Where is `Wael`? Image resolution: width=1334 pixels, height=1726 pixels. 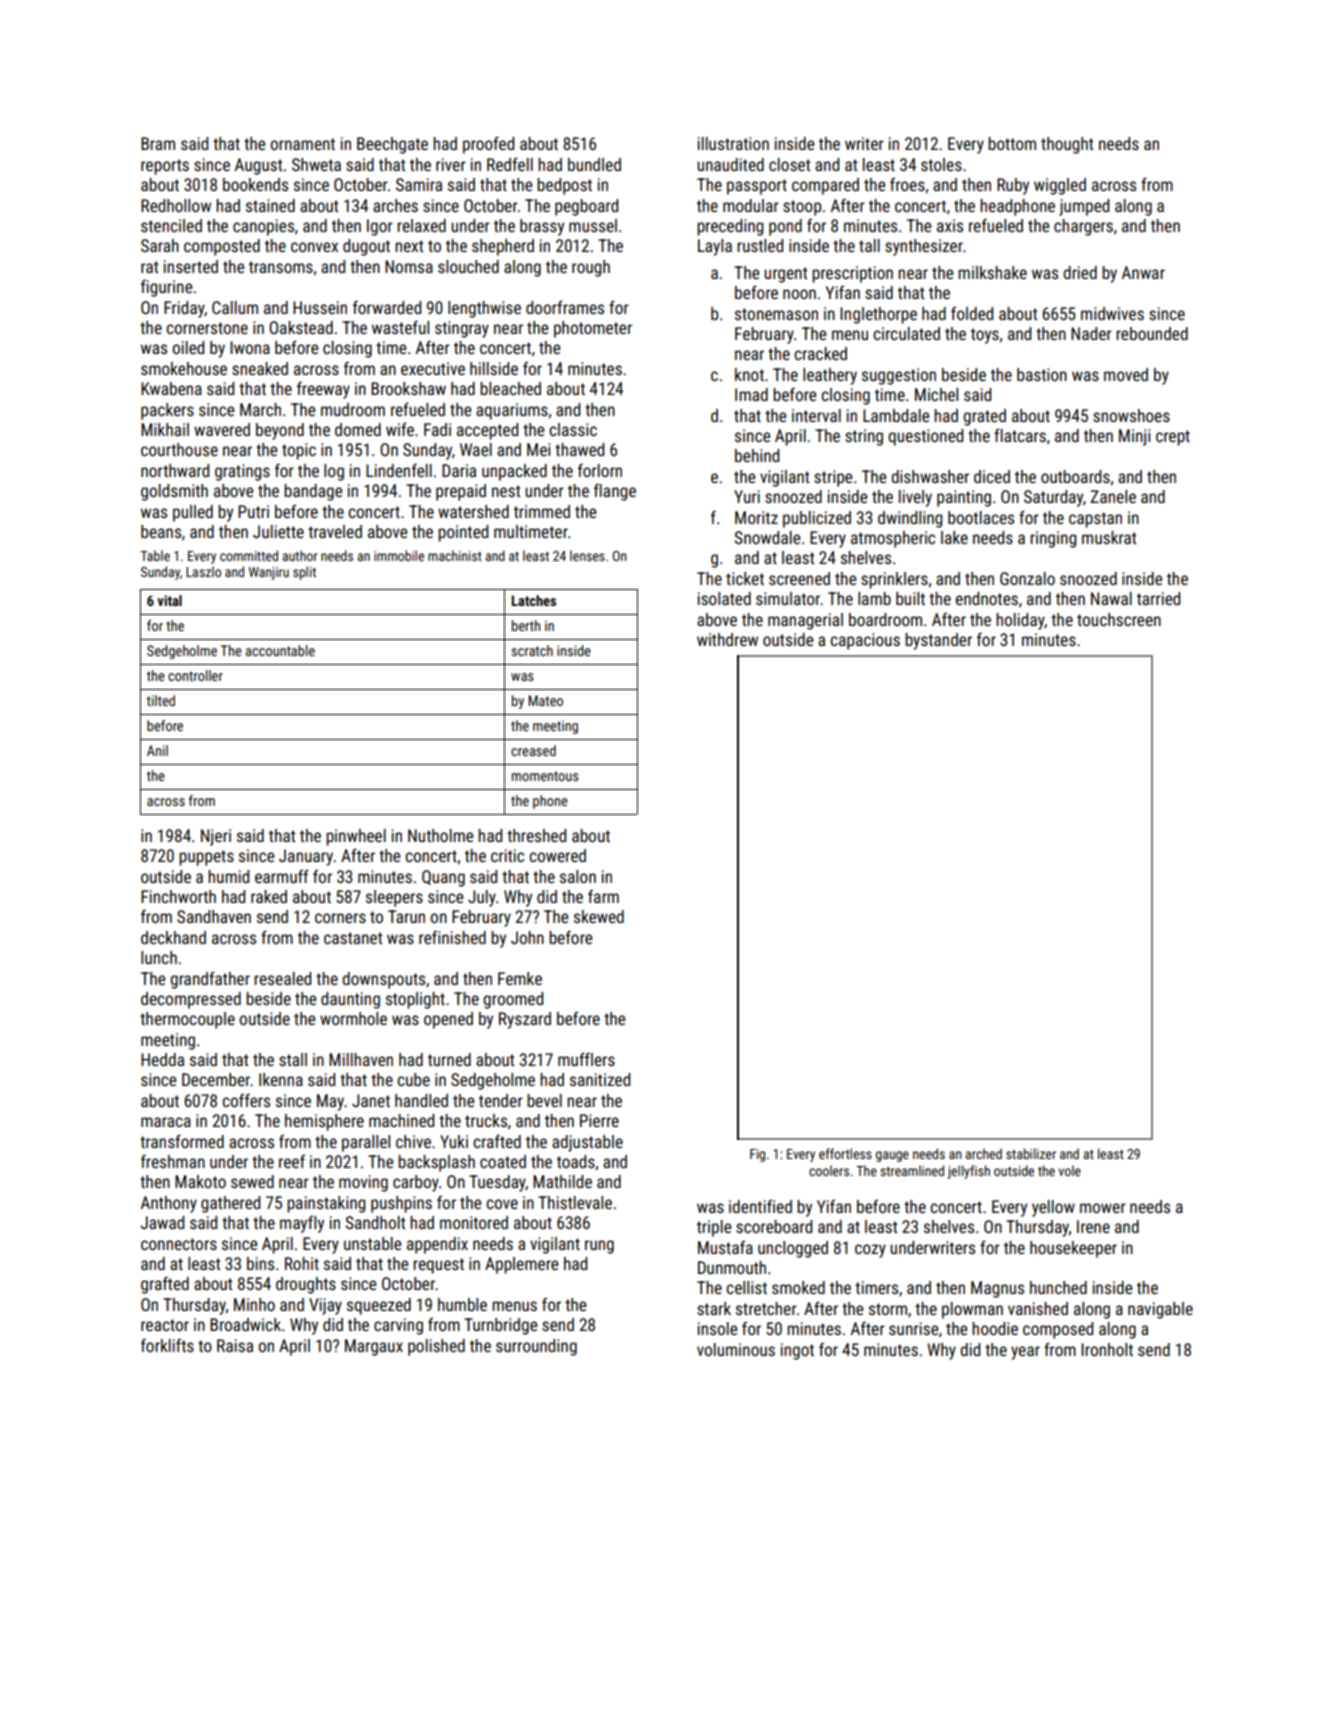 Wael is located at coordinates (476, 449).
